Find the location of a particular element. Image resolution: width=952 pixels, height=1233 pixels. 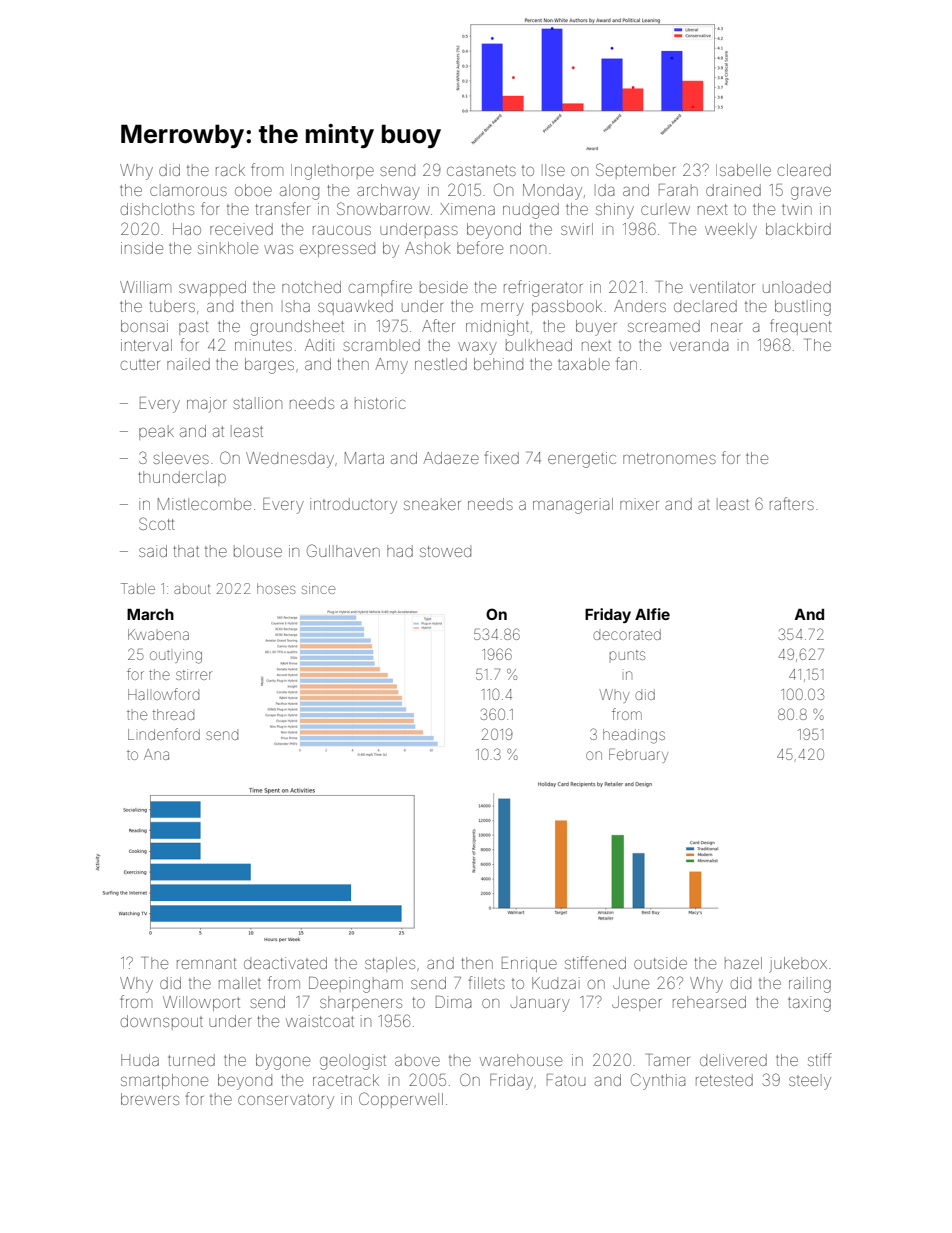

oboe is located at coordinates (253, 190).
